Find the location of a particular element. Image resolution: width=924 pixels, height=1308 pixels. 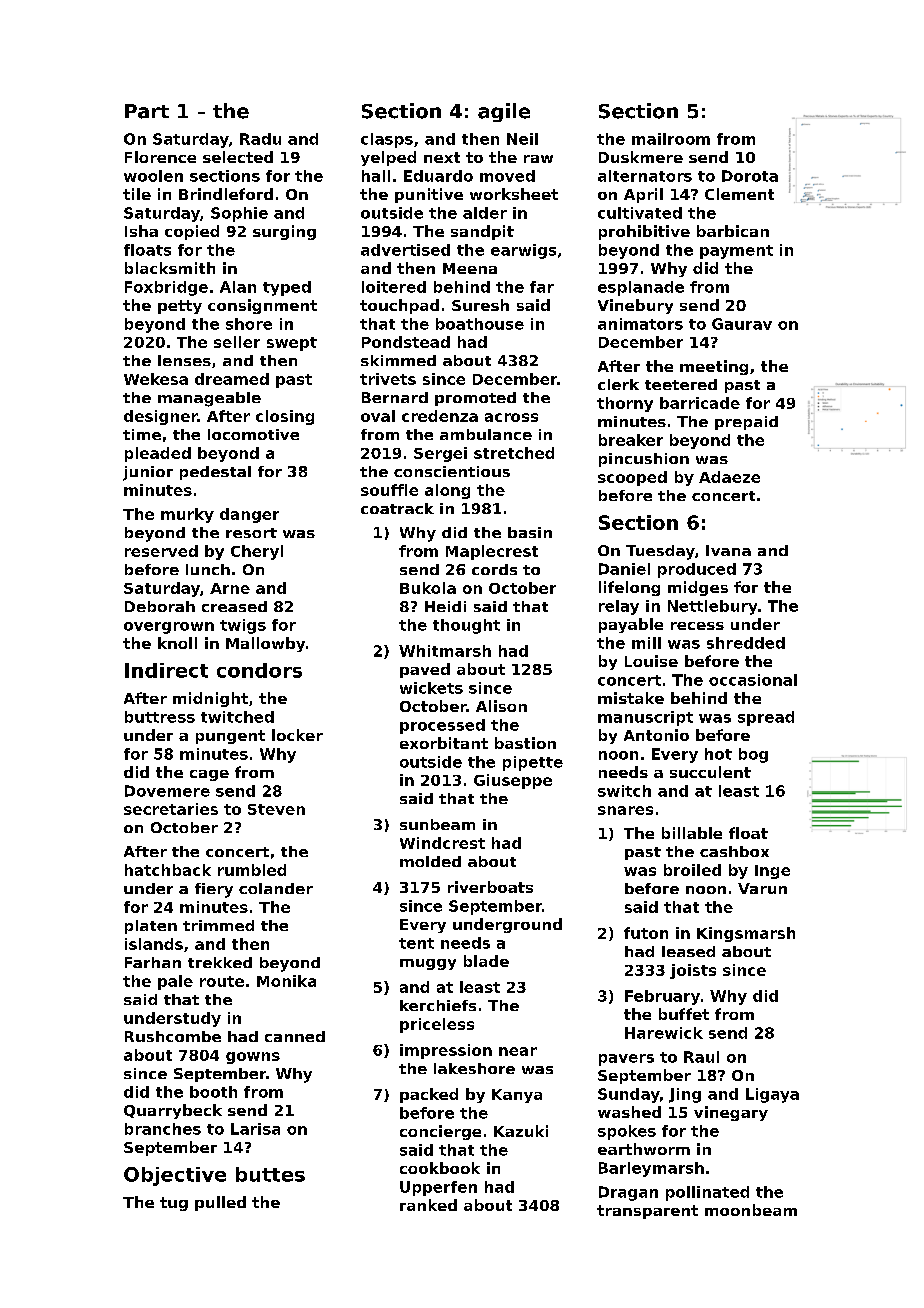

Objective is located at coordinates (175, 1176).
